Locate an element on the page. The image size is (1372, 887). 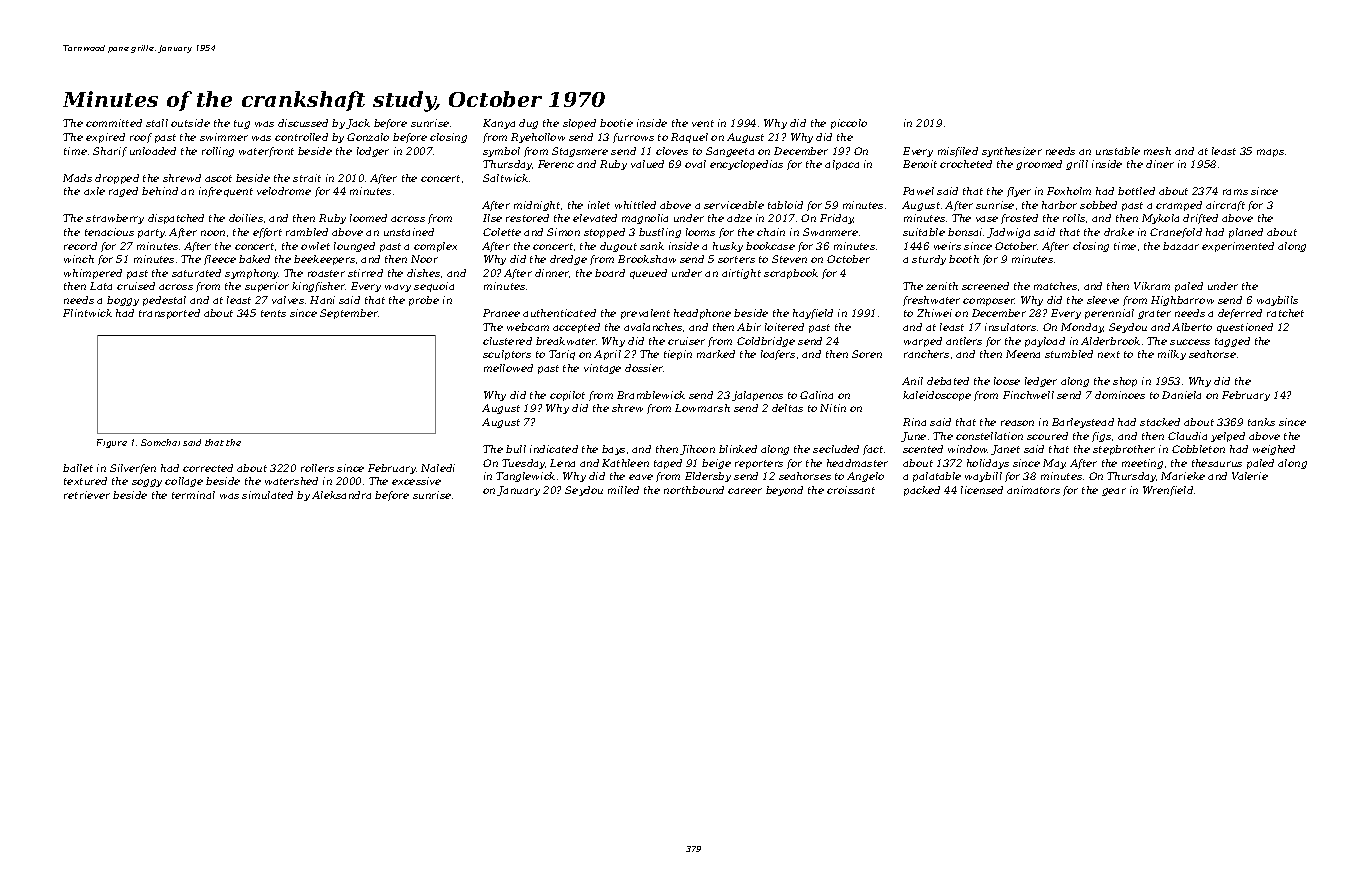
committed is located at coordinates (114, 123).
